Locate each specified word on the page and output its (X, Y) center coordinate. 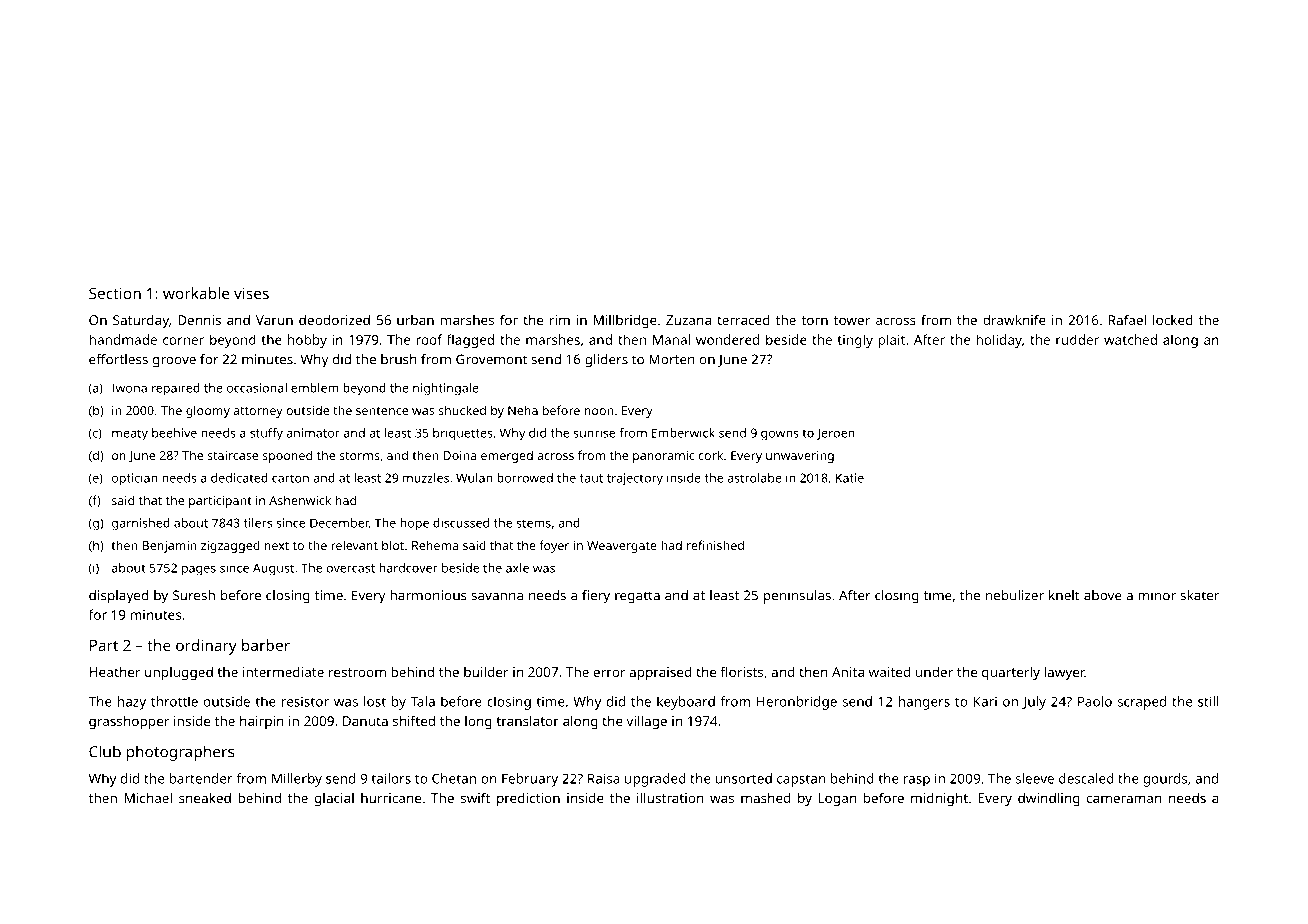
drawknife (1014, 319)
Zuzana (688, 320)
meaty (130, 434)
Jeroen (836, 434)
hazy (132, 703)
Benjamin (169, 547)
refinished (715, 545)
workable (196, 293)
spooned (287, 456)
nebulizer (1015, 595)
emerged (507, 456)
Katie (850, 478)
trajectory (635, 479)
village (647, 722)
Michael (148, 797)
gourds (1165, 780)
